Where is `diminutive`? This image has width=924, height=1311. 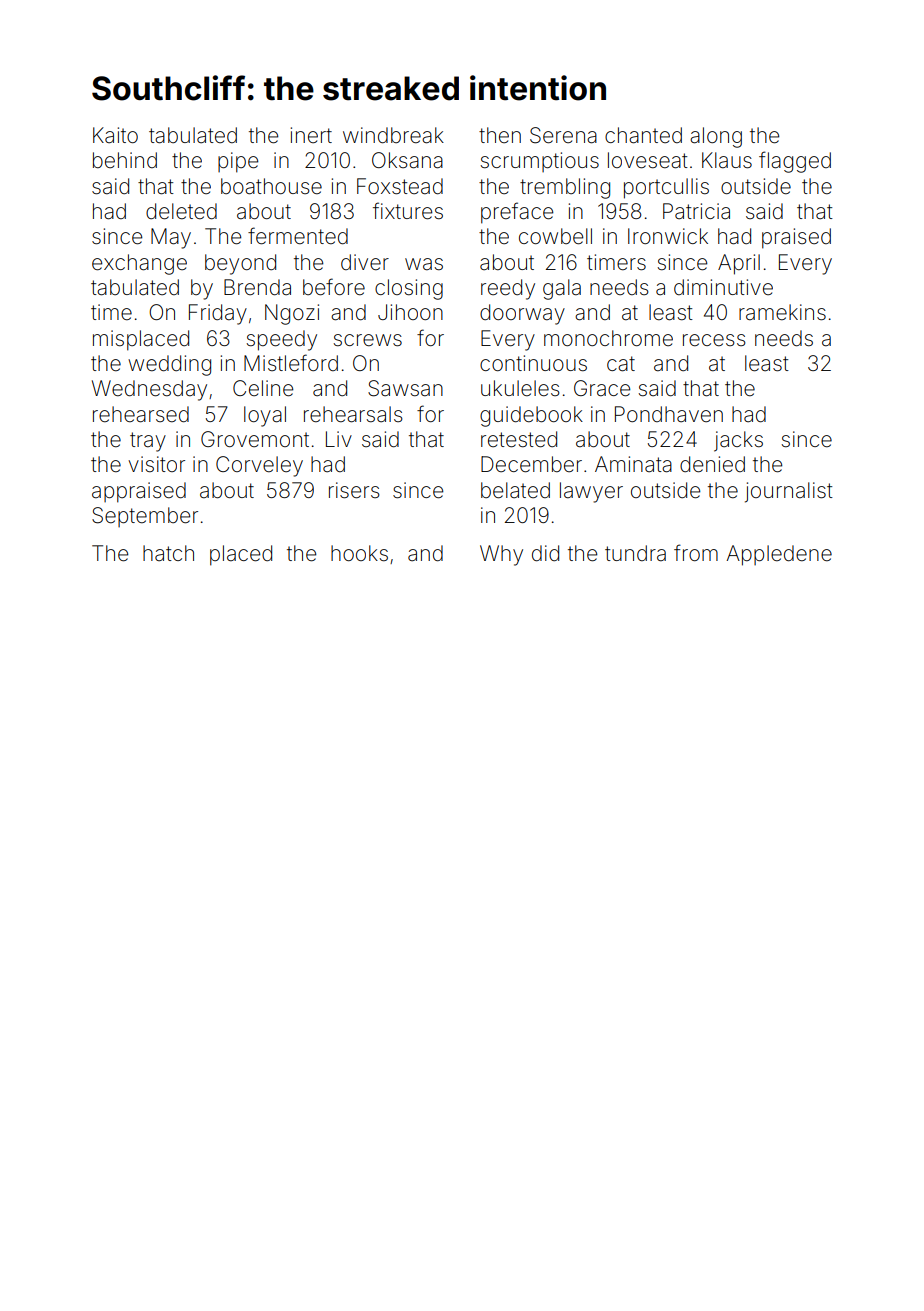
diminutive is located at coordinates (723, 287).
